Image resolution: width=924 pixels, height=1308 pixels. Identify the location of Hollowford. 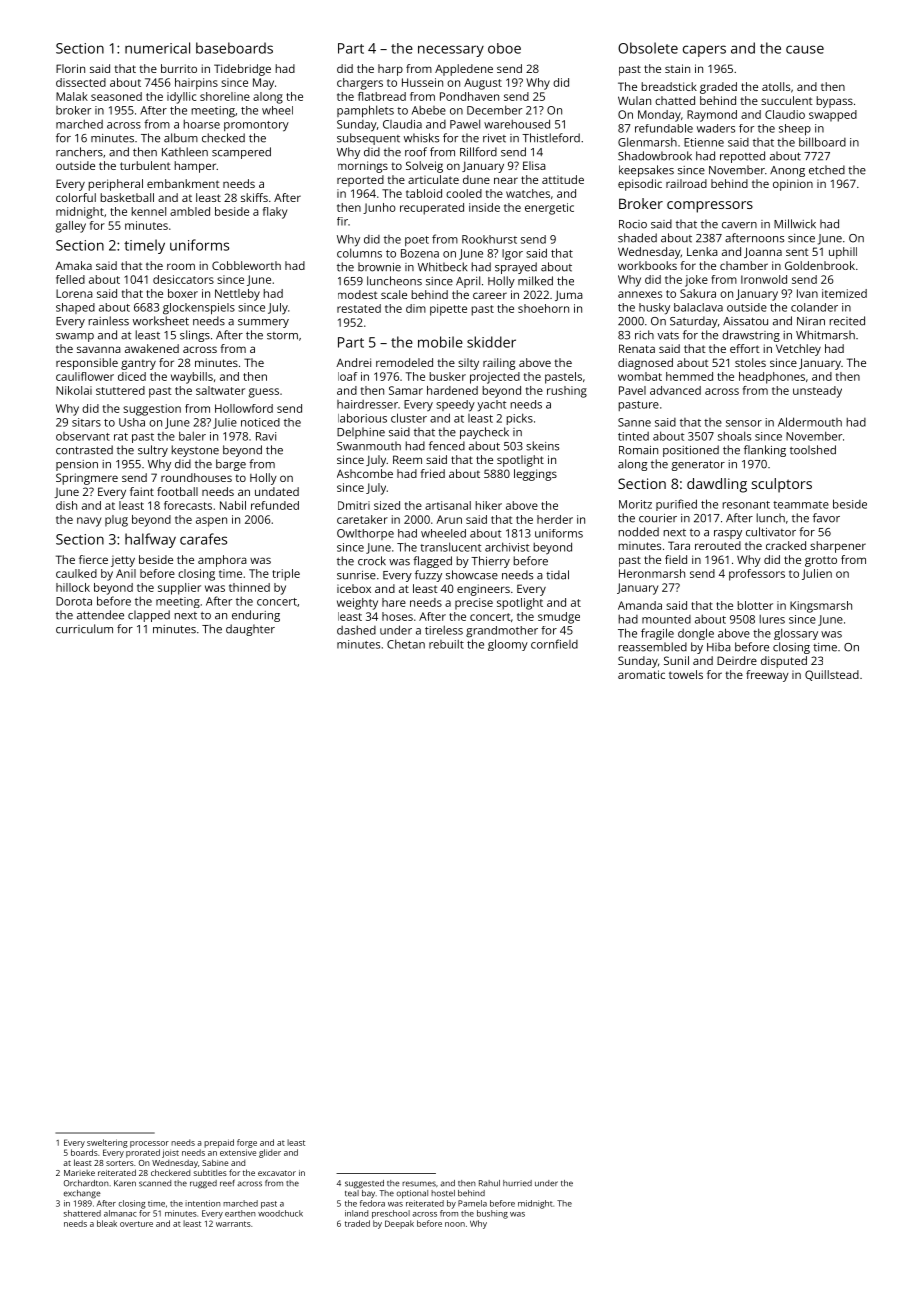
(244, 408).
